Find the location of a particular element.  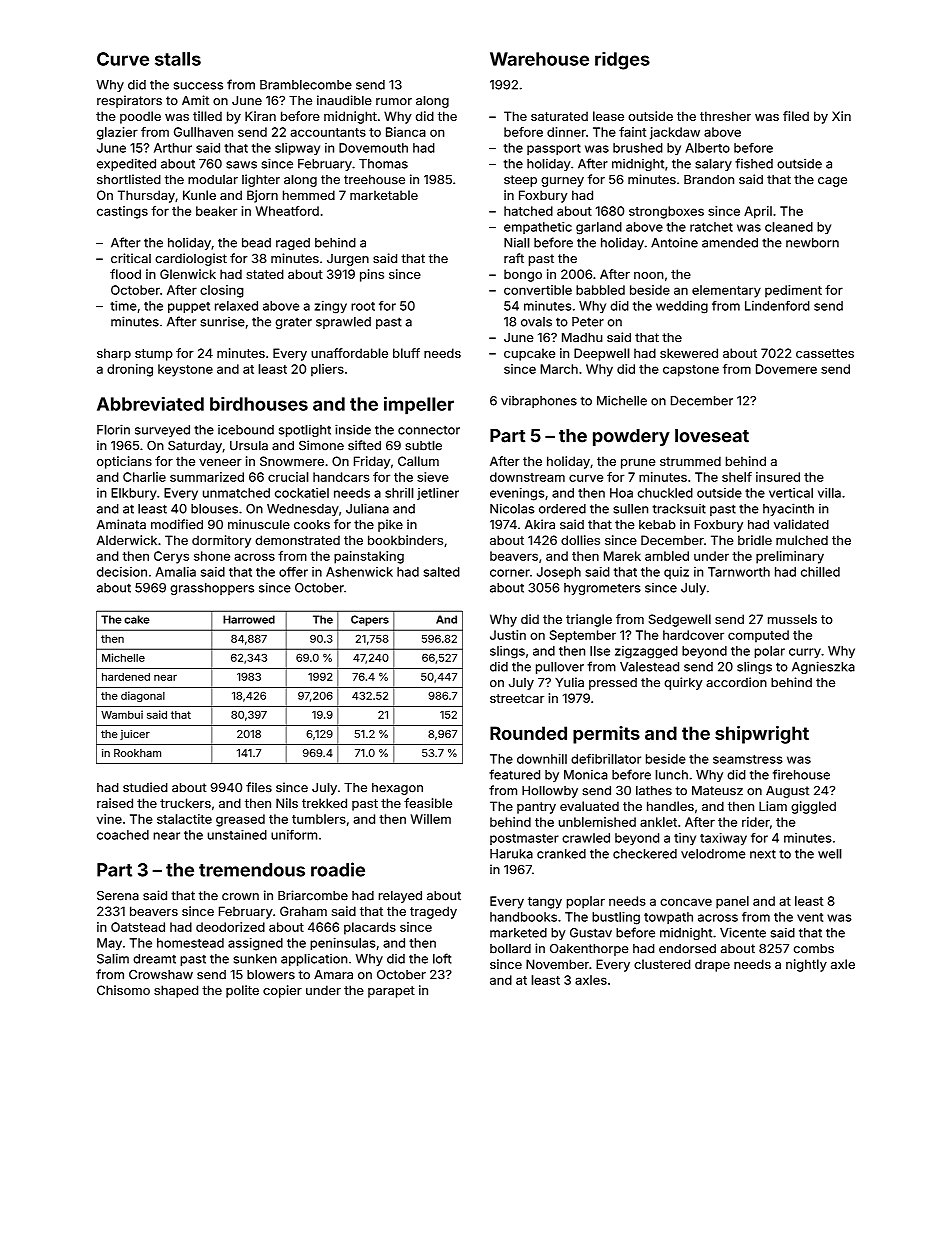

filed is located at coordinates (796, 116).
